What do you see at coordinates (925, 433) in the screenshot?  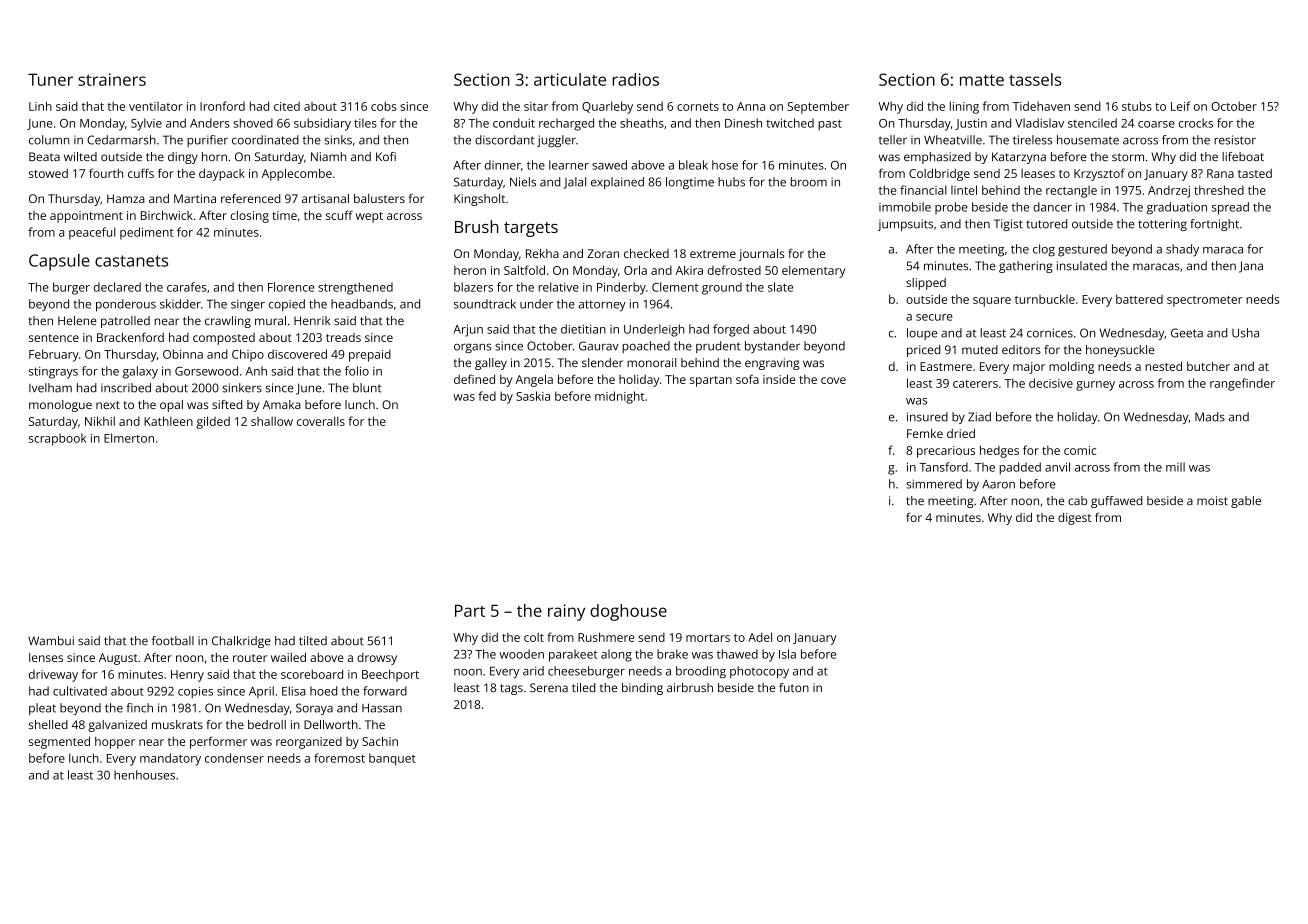 I see `Femke` at bounding box center [925, 433].
